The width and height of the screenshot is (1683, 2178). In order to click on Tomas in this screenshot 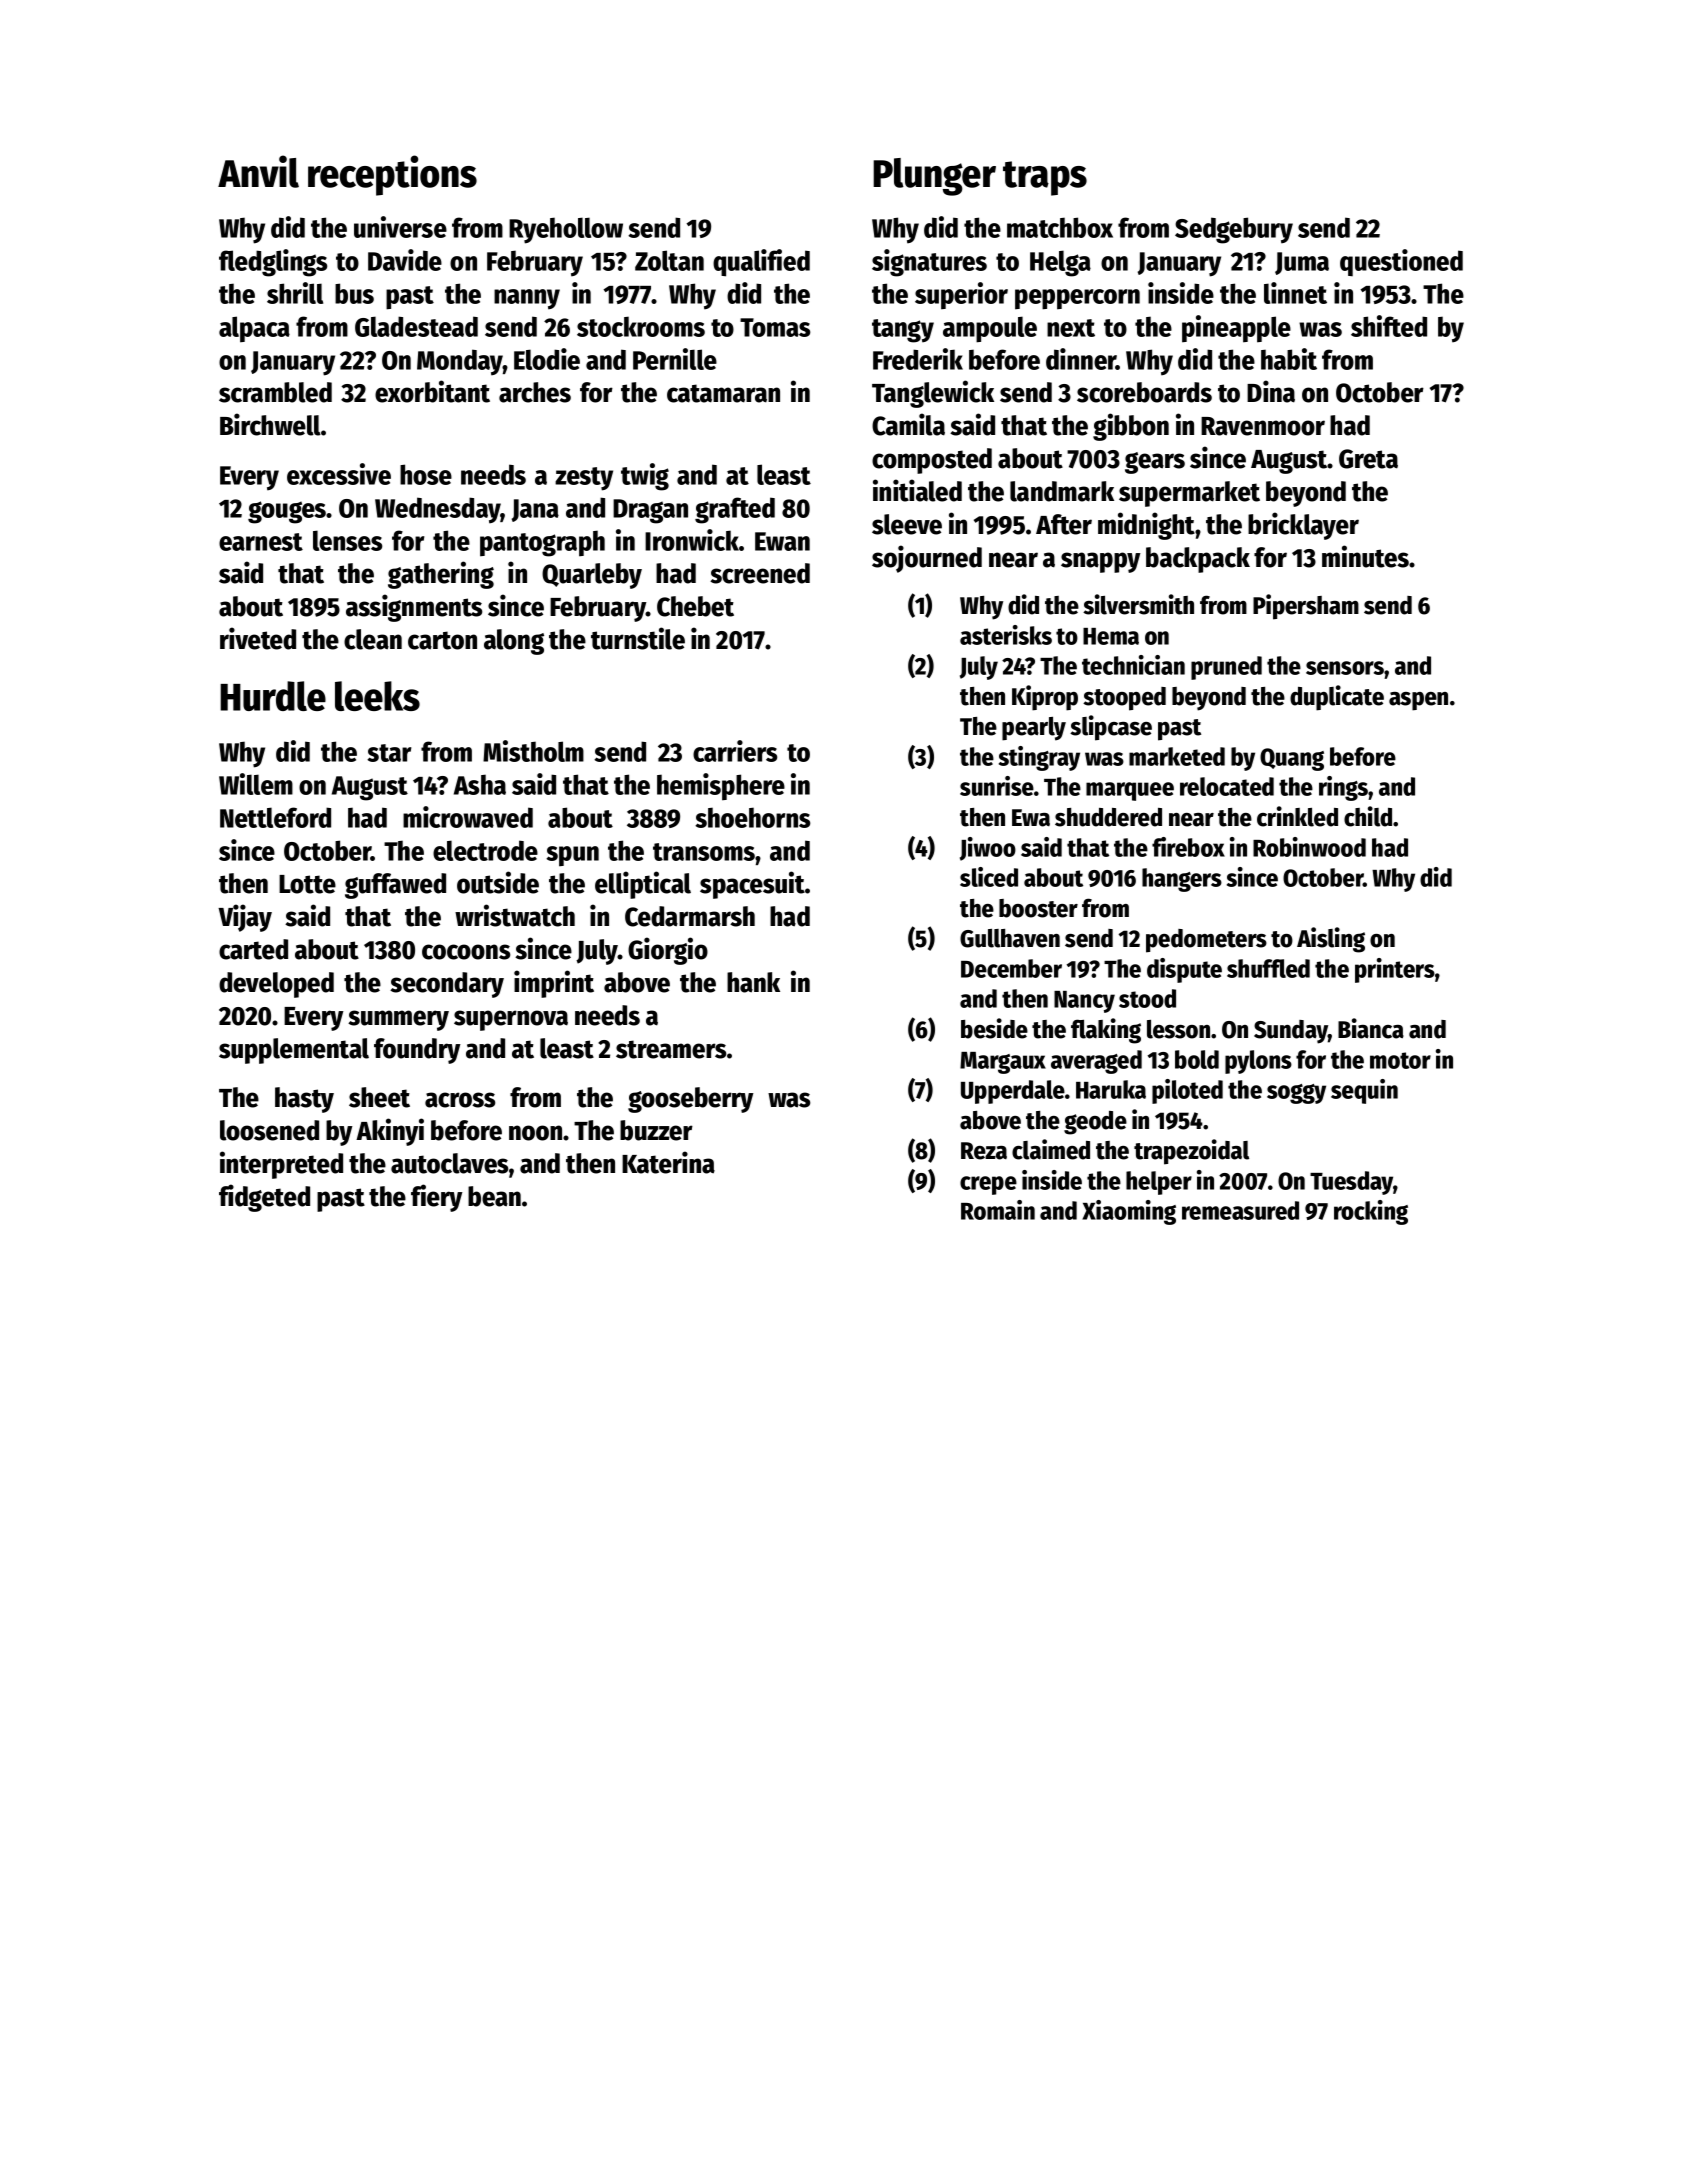, I will do `click(775, 327)`.
